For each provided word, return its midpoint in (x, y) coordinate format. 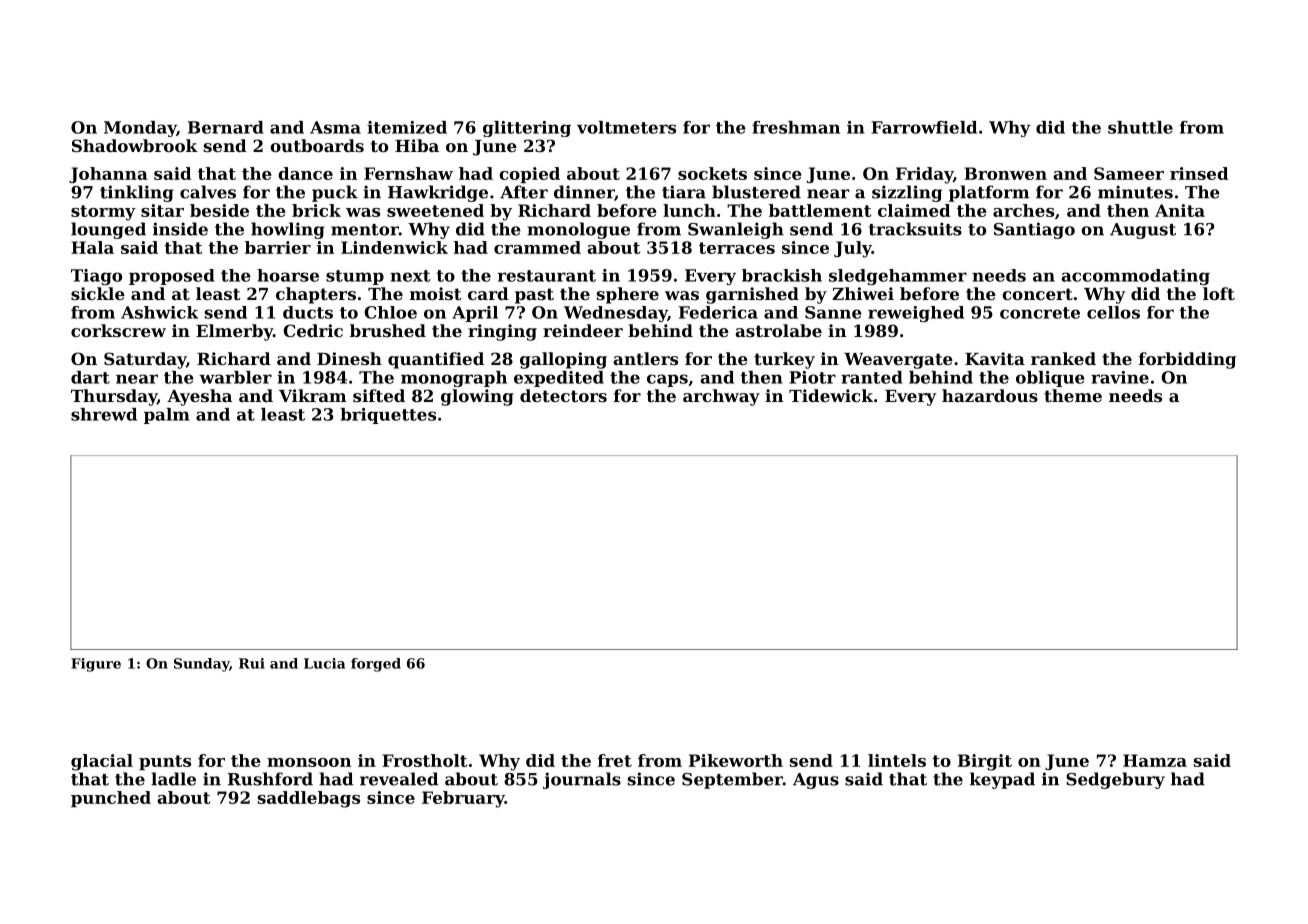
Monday (140, 129)
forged (376, 665)
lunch (689, 210)
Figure (96, 665)
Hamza (1155, 760)
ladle (173, 779)
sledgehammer (898, 277)
